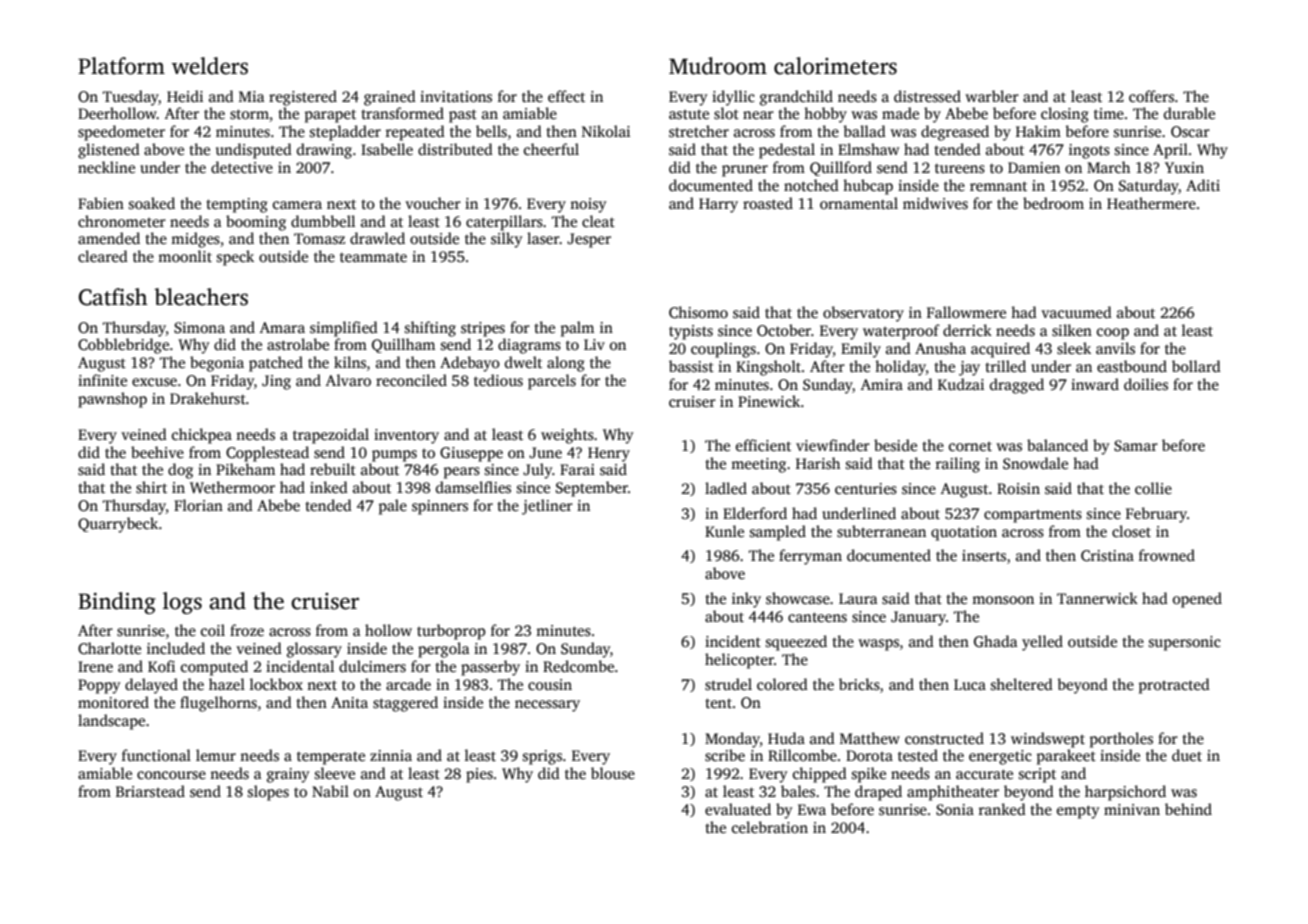 The width and height of the image is (1308, 924). I want to click on grainy, so click(288, 775).
